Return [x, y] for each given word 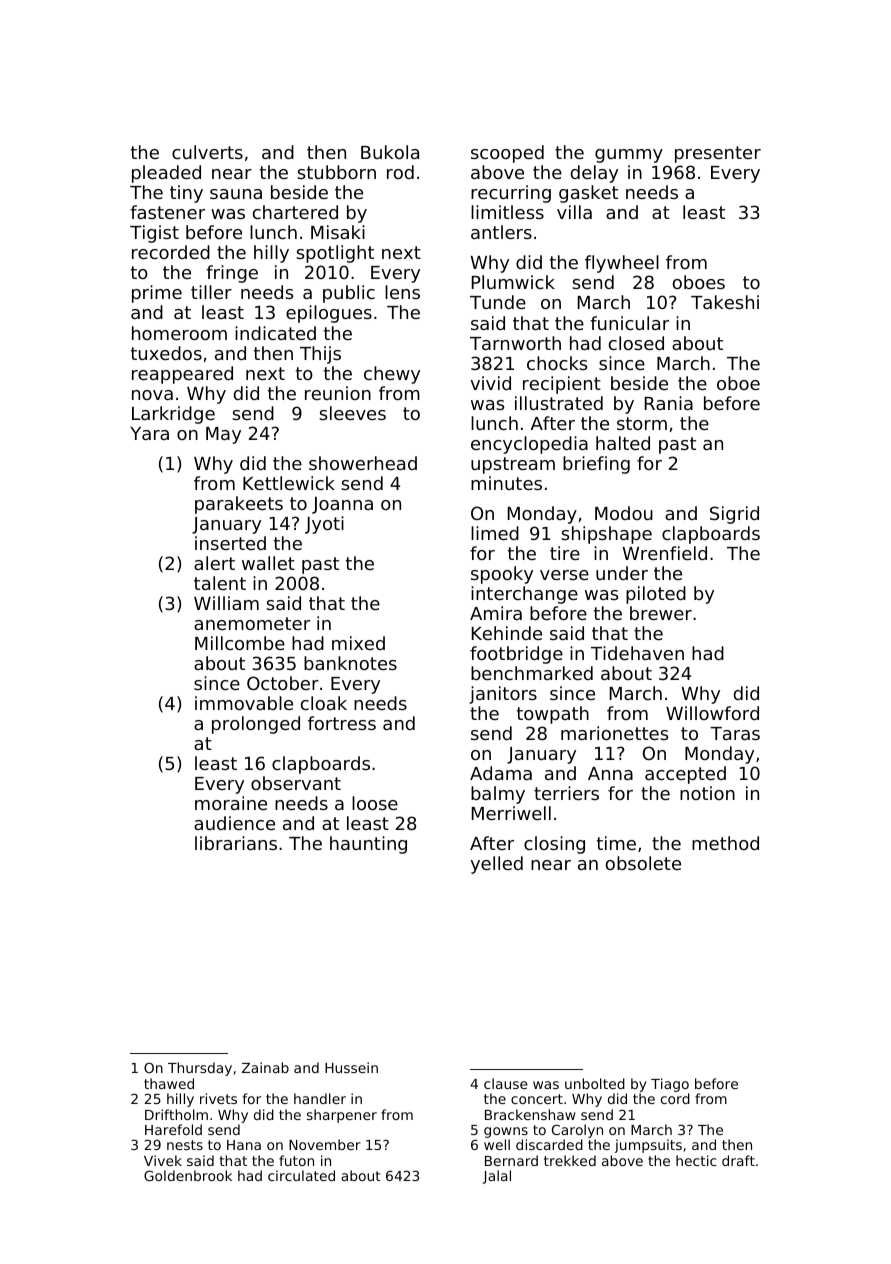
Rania [669, 403]
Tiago [670, 1085]
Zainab [265, 1067]
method [725, 843]
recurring [511, 194]
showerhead [363, 463]
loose [375, 803]
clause [506, 1083]
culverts [207, 152]
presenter [718, 154]
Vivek [163, 1160]
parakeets [239, 505]
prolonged [256, 725]
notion [707, 793]
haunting [368, 845]
